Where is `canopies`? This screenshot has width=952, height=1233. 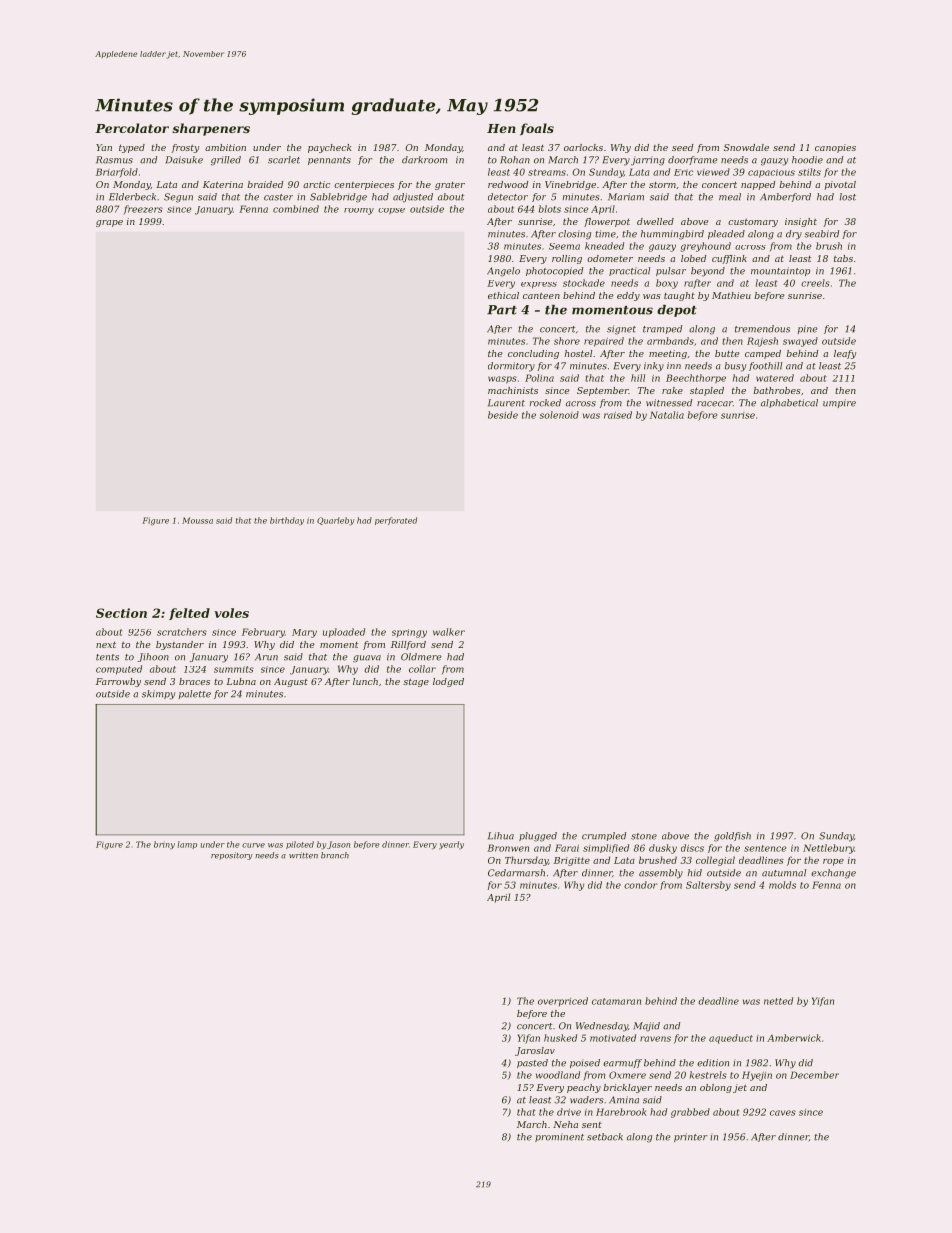
canopies is located at coordinates (835, 148).
